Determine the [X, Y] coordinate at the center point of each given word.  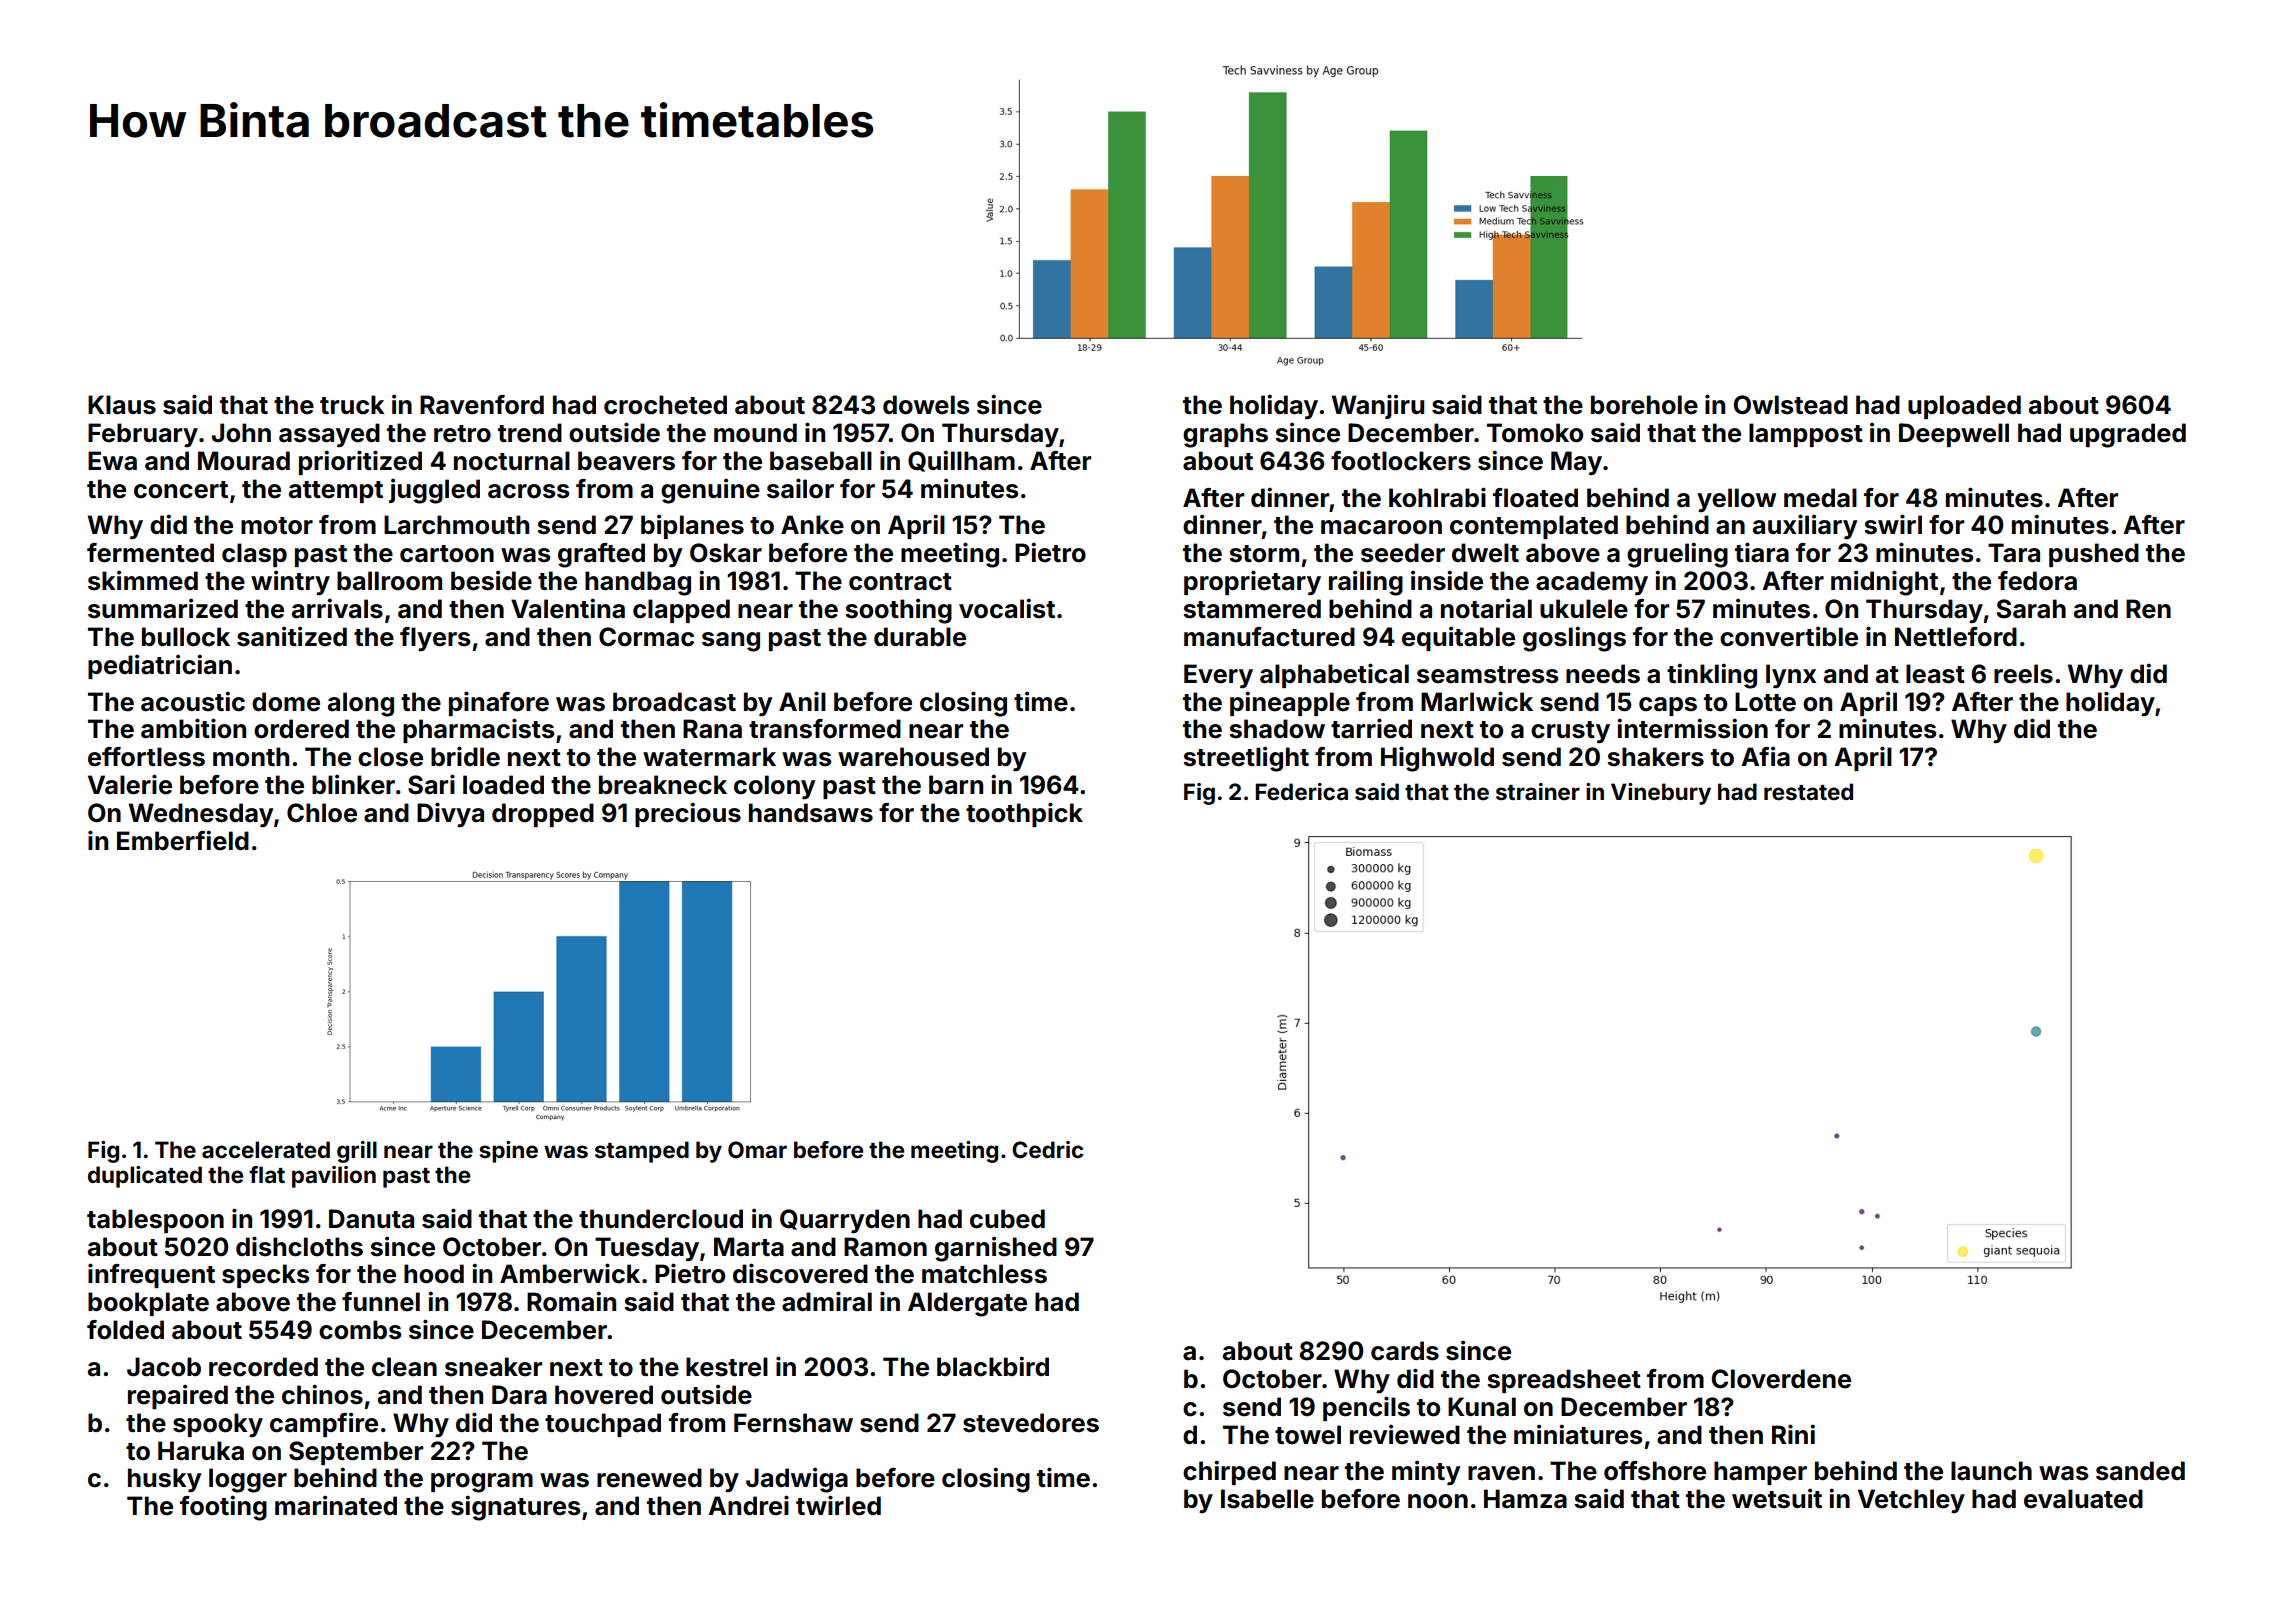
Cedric [1048, 1149]
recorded [263, 1367]
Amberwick [570, 1273]
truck [352, 405]
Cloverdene [1781, 1379]
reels [2023, 674]
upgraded [2128, 435]
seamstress [1487, 675]
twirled [838, 1505]
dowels [926, 405]
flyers [435, 639]
